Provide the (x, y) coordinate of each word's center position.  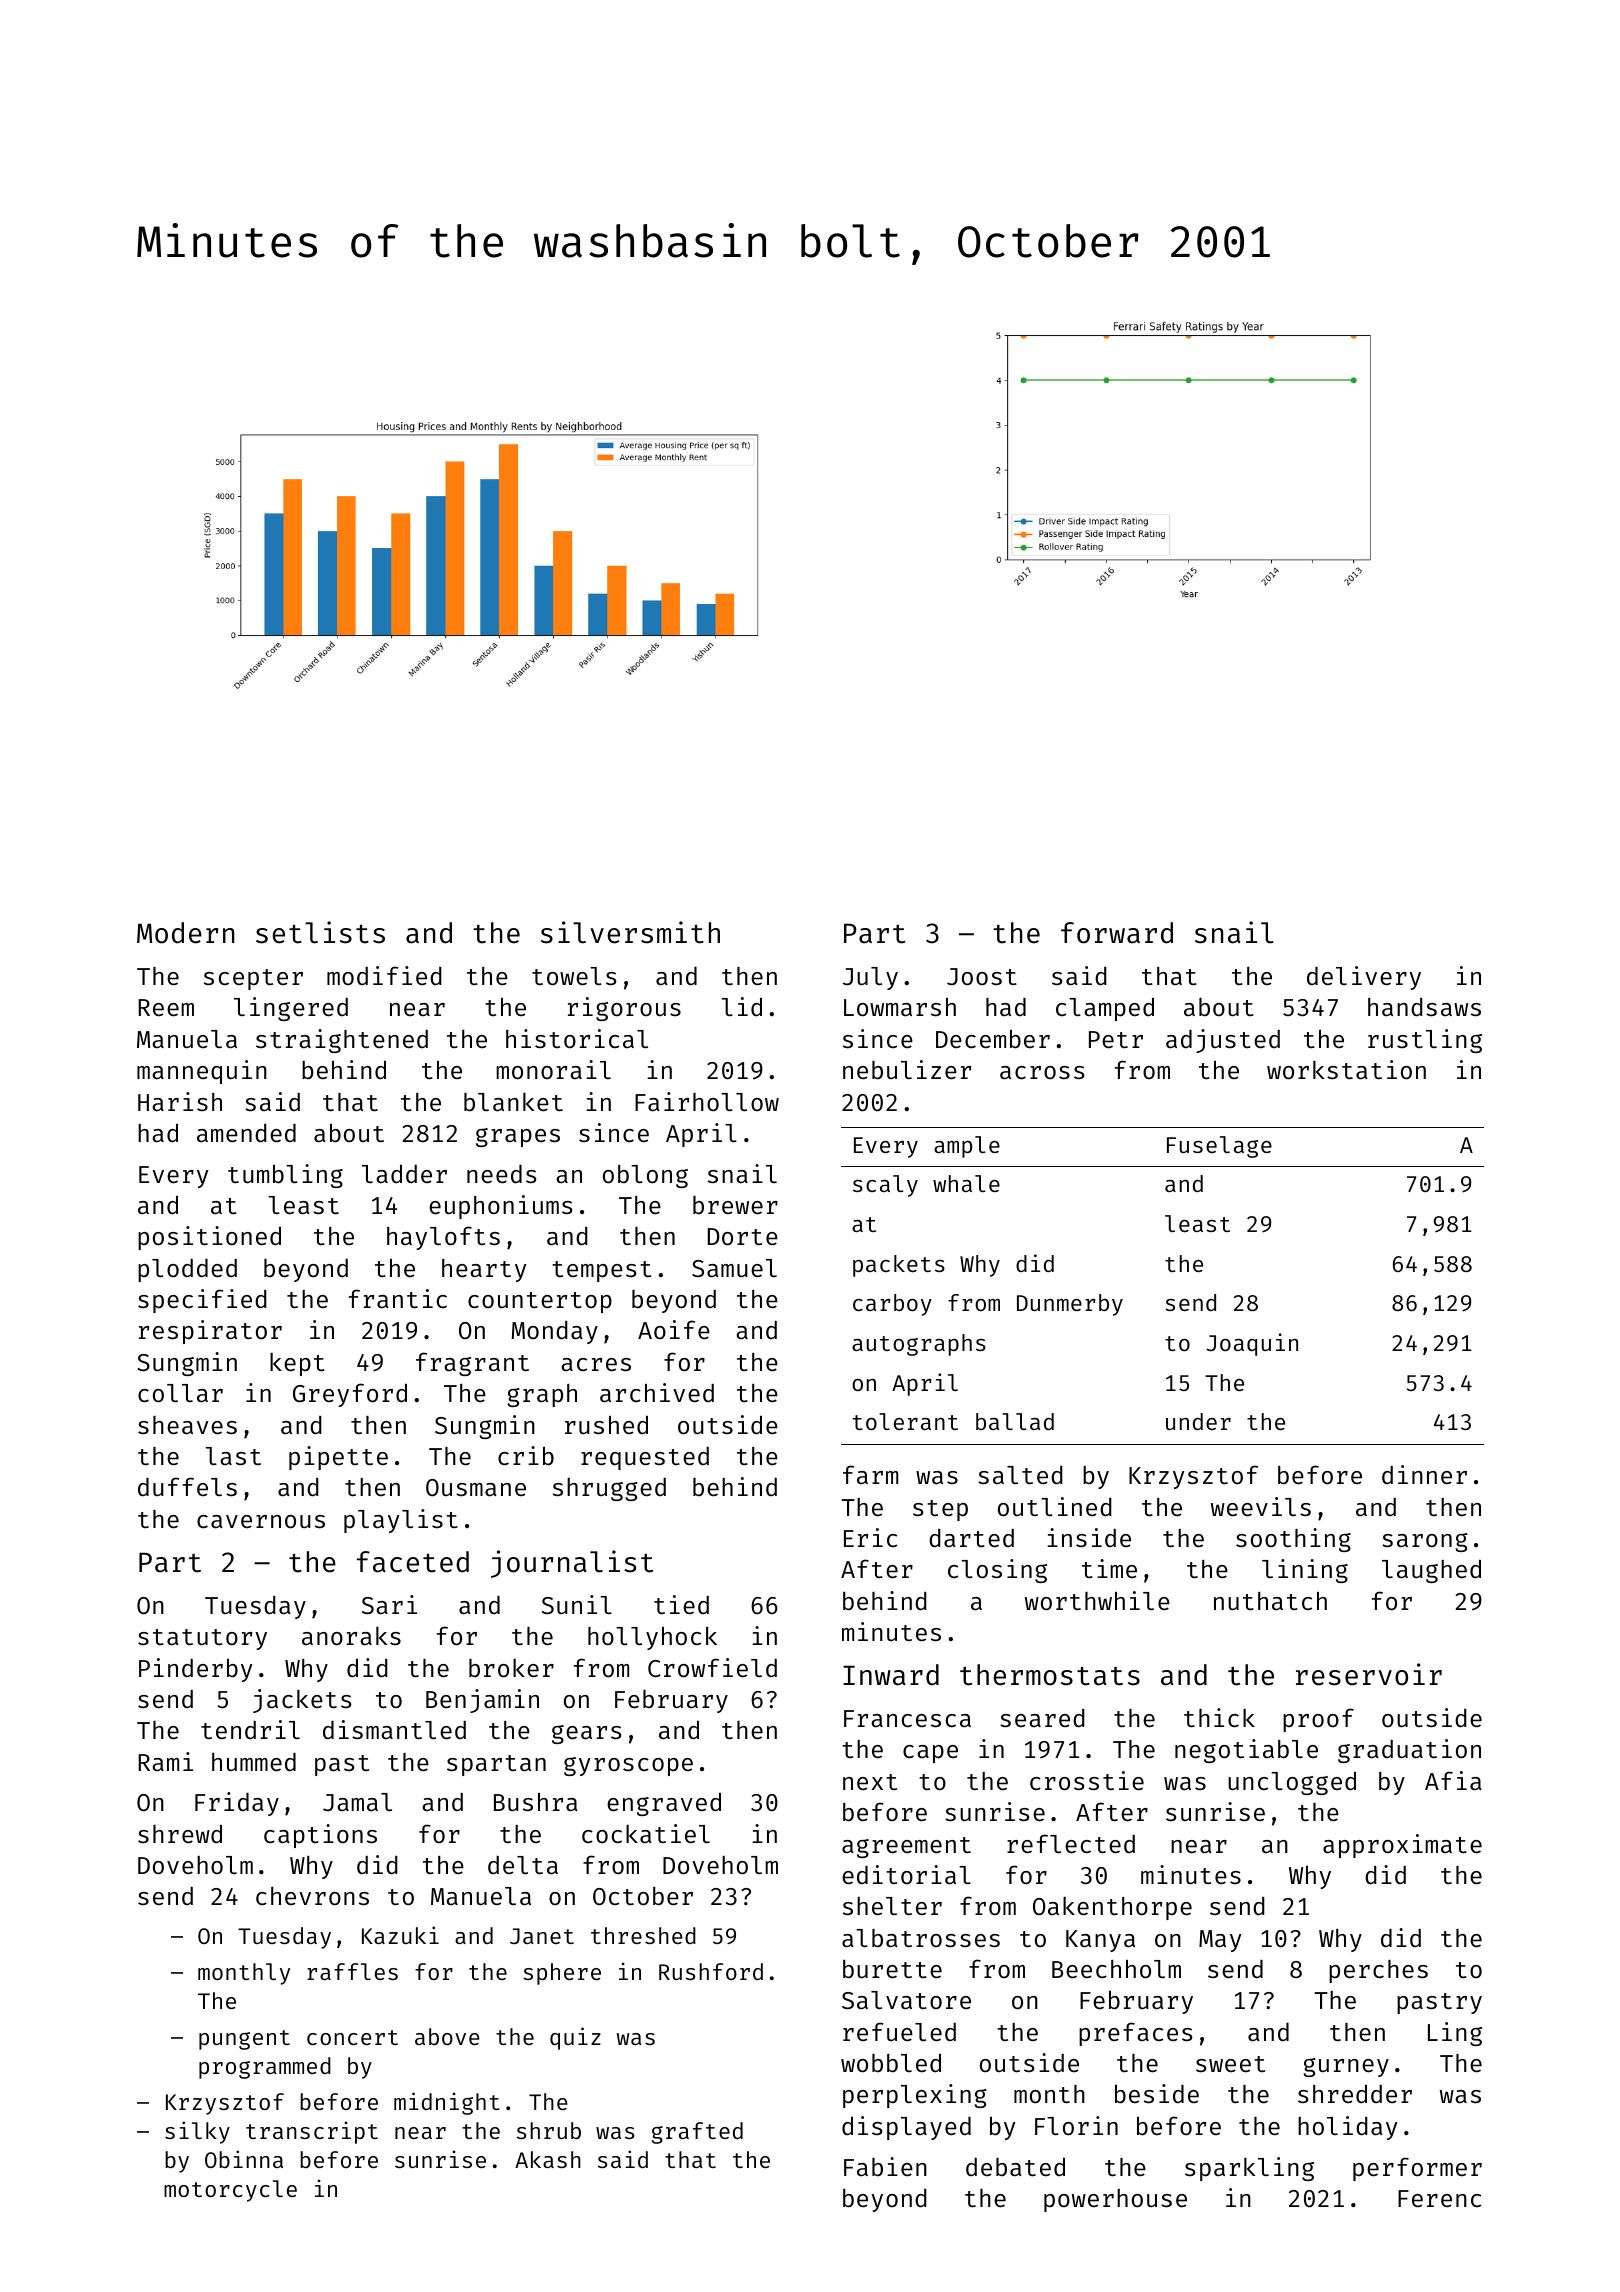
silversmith (630, 932)
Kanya (1100, 1941)
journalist (572, 1564)
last (233, 1456)
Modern (185, 933)
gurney (1346, 2067)
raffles (352, 1971)
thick (1219, 1718)
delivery (1364, 978)
